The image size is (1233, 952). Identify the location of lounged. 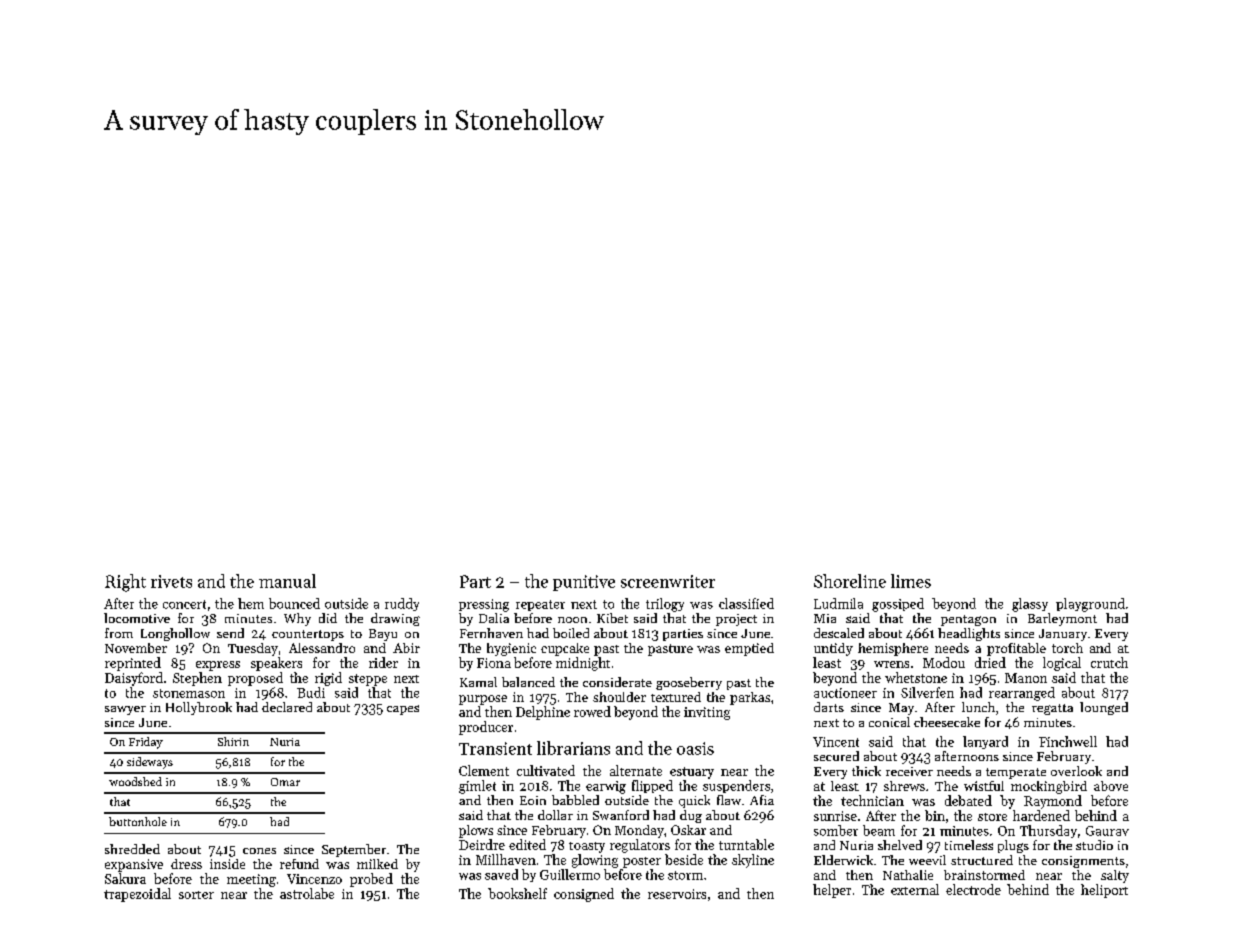
(1104, 708).
